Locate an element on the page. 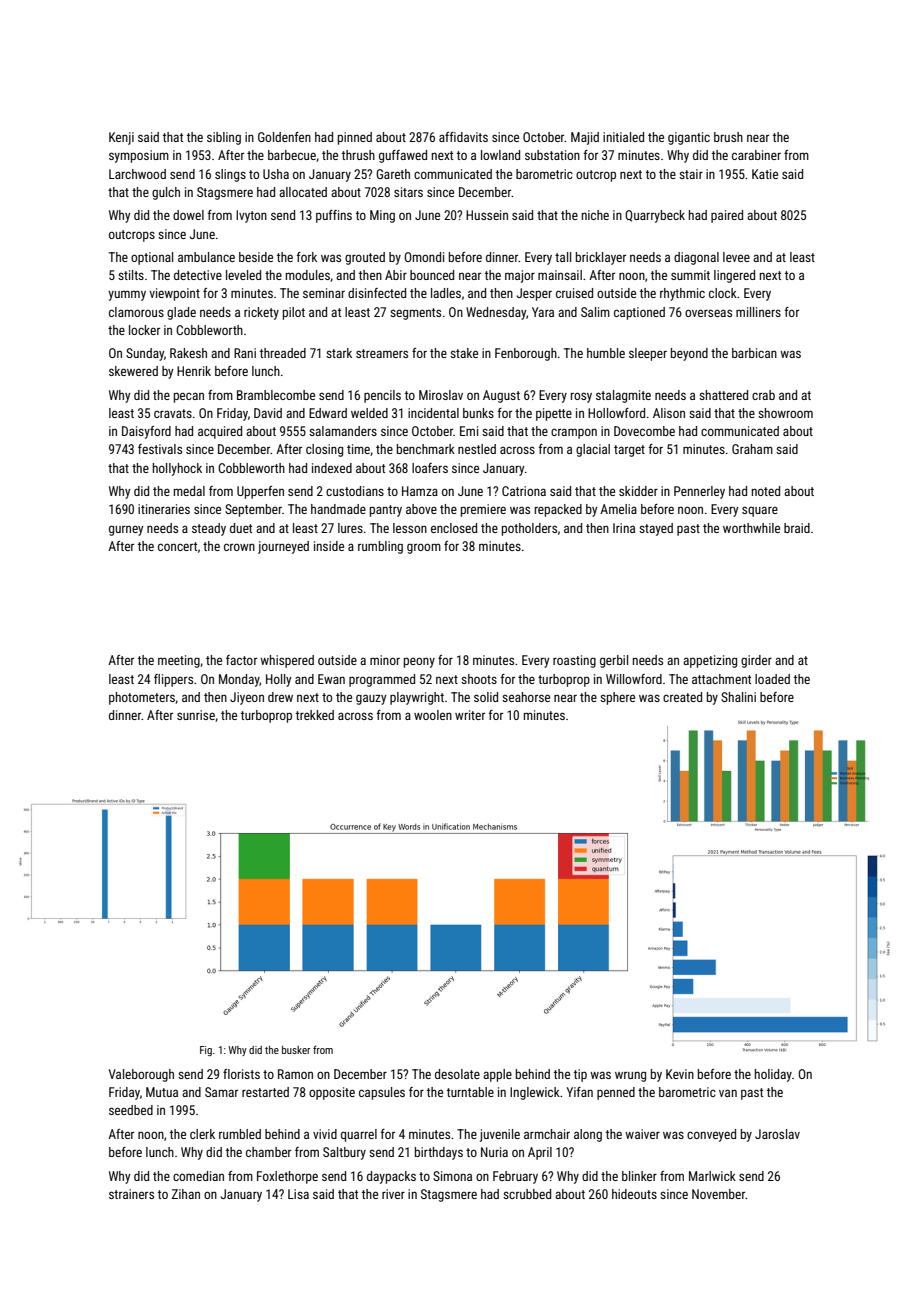 This page has height=1314, width=924. restarted is located at coordinates (265, 1092).
